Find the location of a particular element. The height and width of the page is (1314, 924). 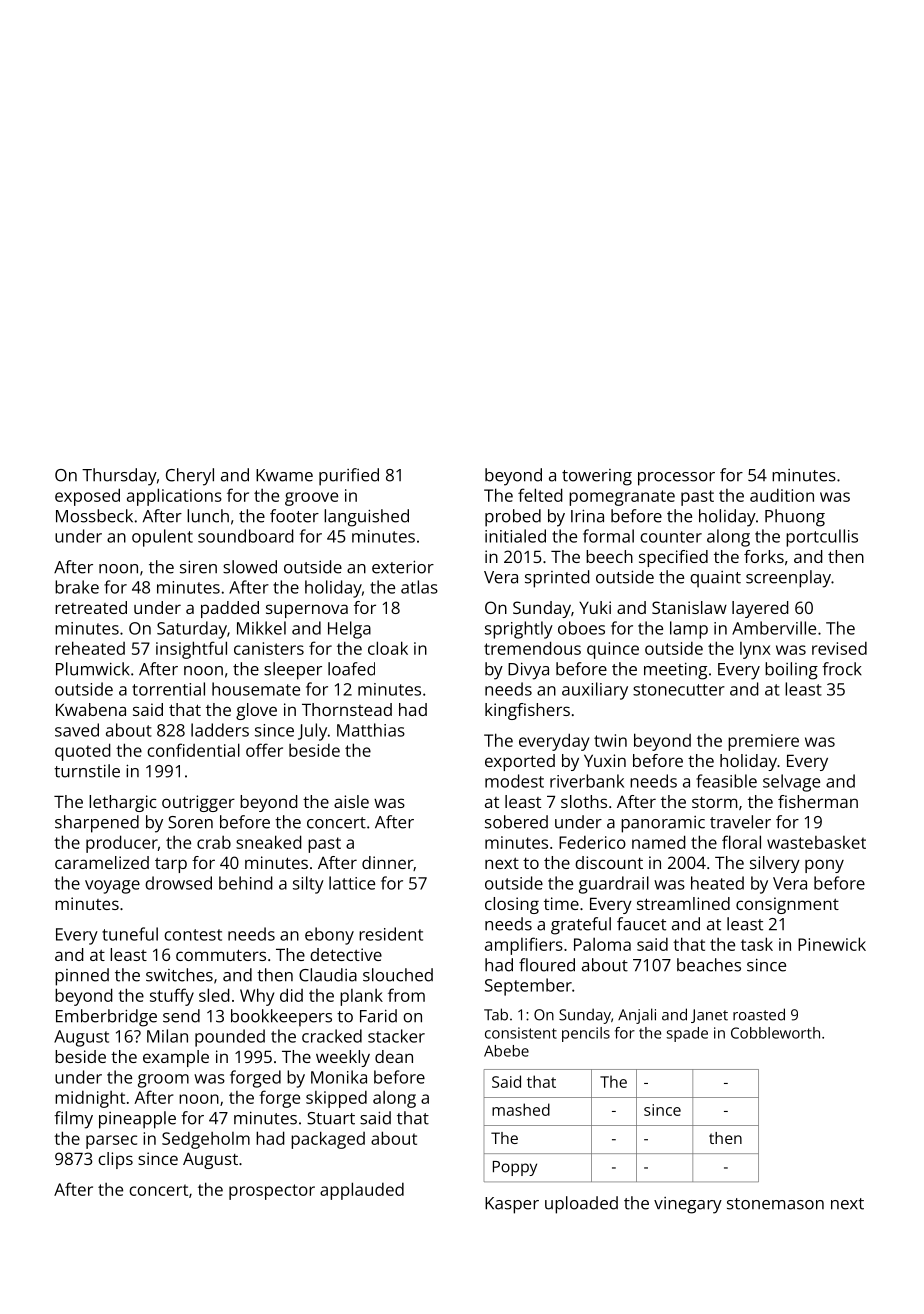

Kwame is located at coordinates (284, 475).
